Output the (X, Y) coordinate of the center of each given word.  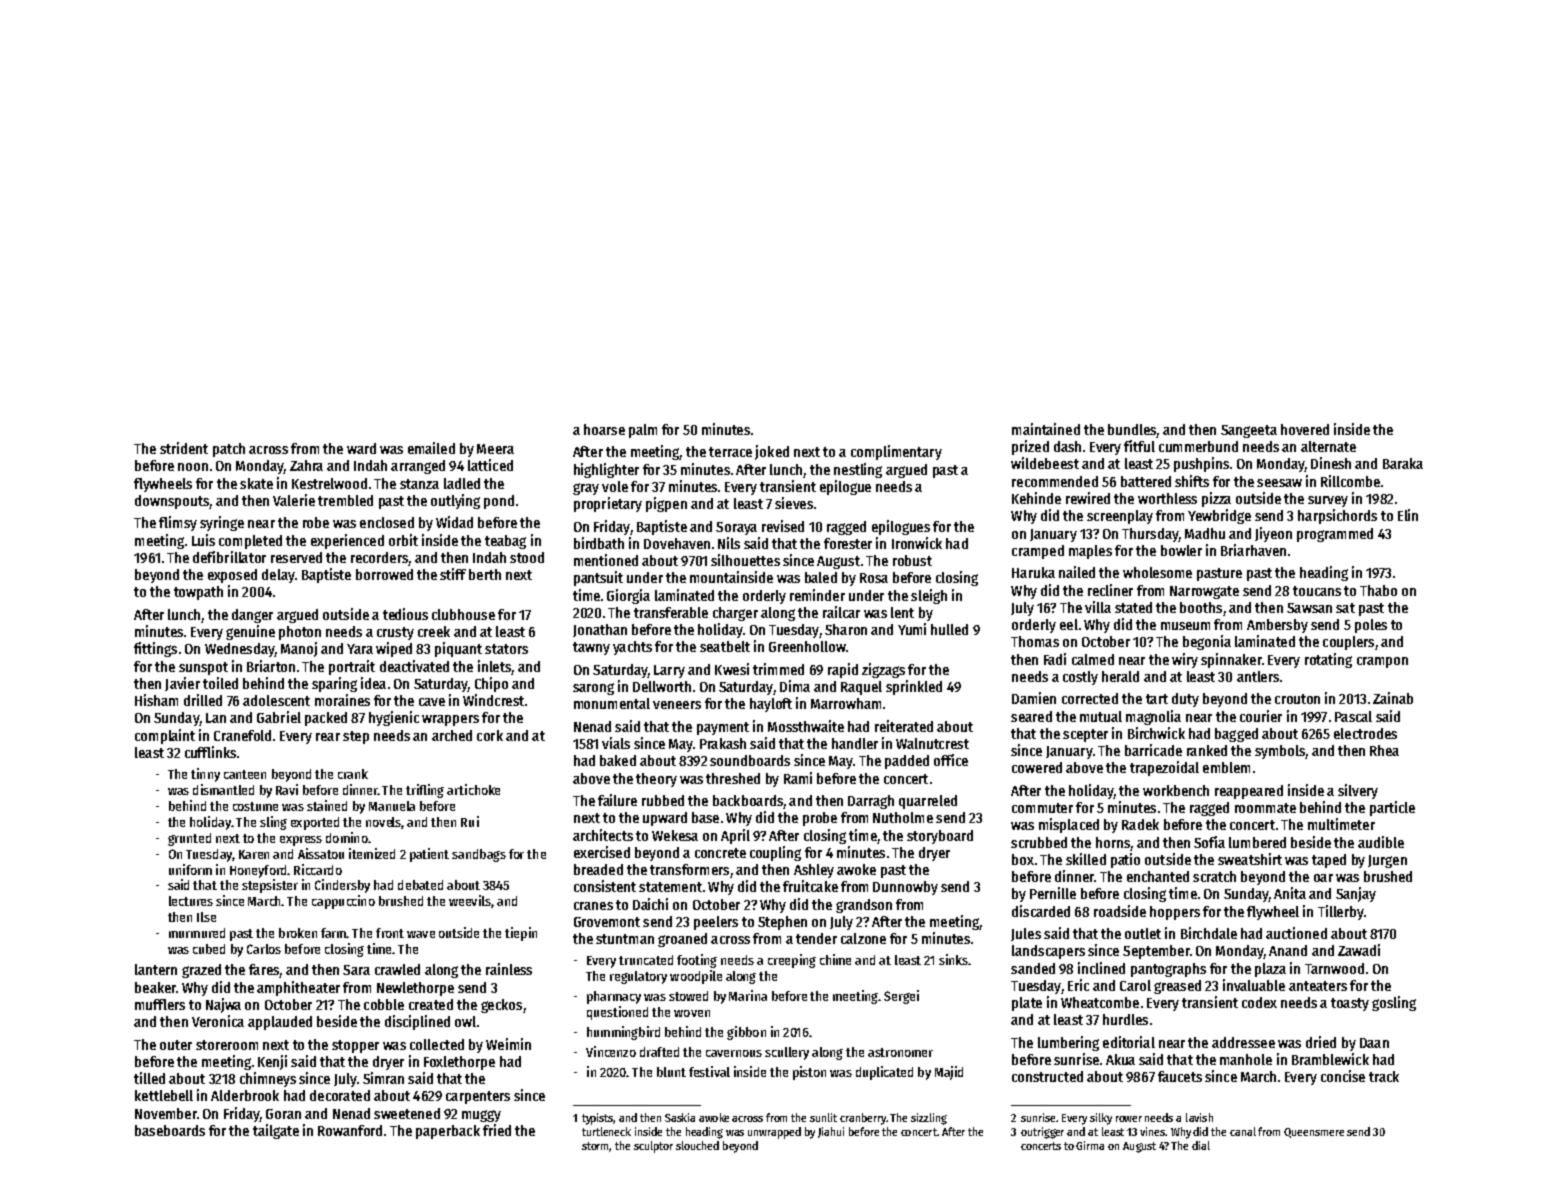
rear (328, 737)
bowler (1181, 550)
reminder (817, 595)
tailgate (276, 1131)
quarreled (928, 802)
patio (1125, 860)
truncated (646, 960)
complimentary (896, 452)
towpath (198, 593)
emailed (431, 448)
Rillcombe (1350, 481)
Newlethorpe (415, 989)
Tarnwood (1334, 968)
